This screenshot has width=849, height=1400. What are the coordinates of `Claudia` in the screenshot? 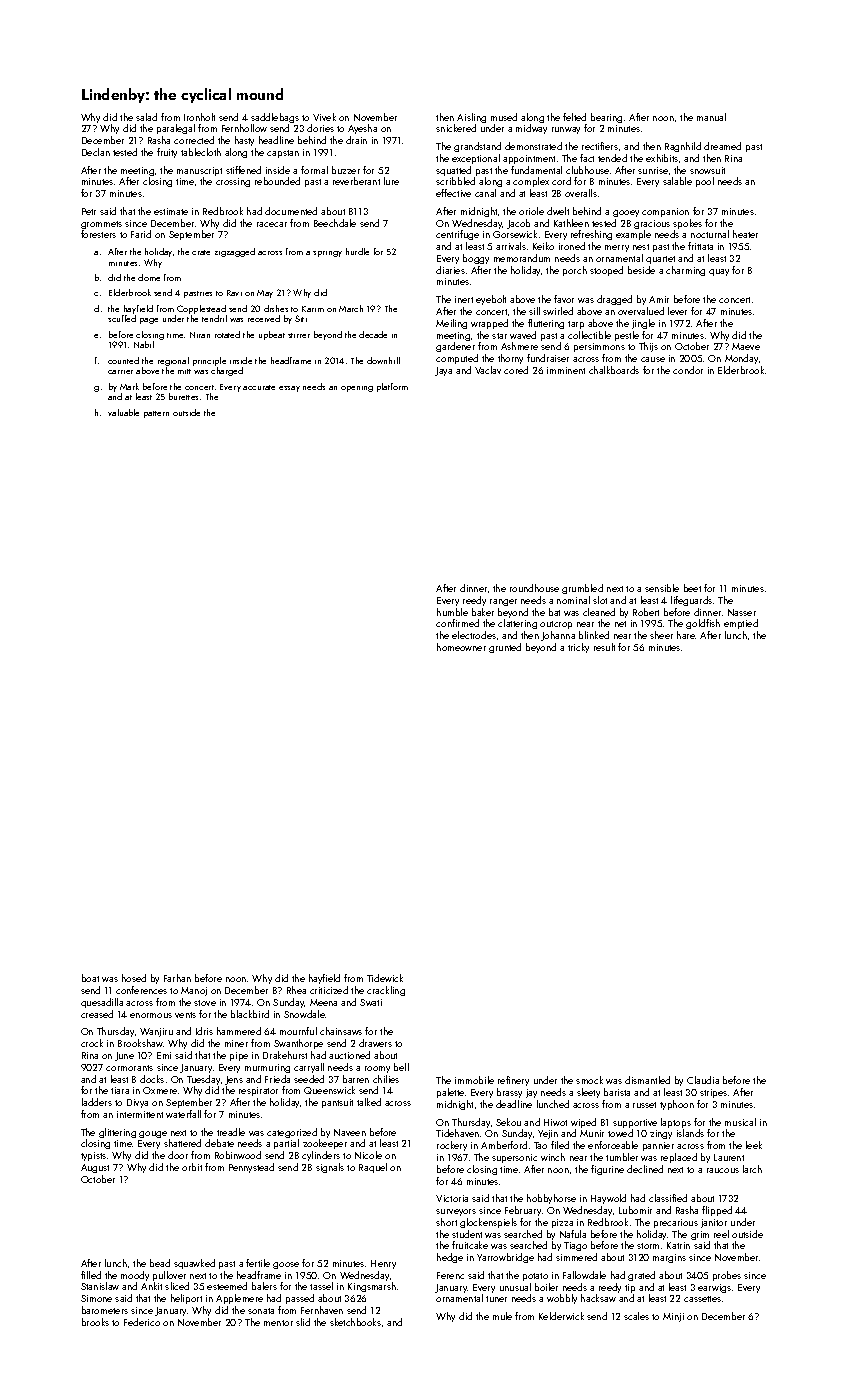 It's located at (703, 1080).
